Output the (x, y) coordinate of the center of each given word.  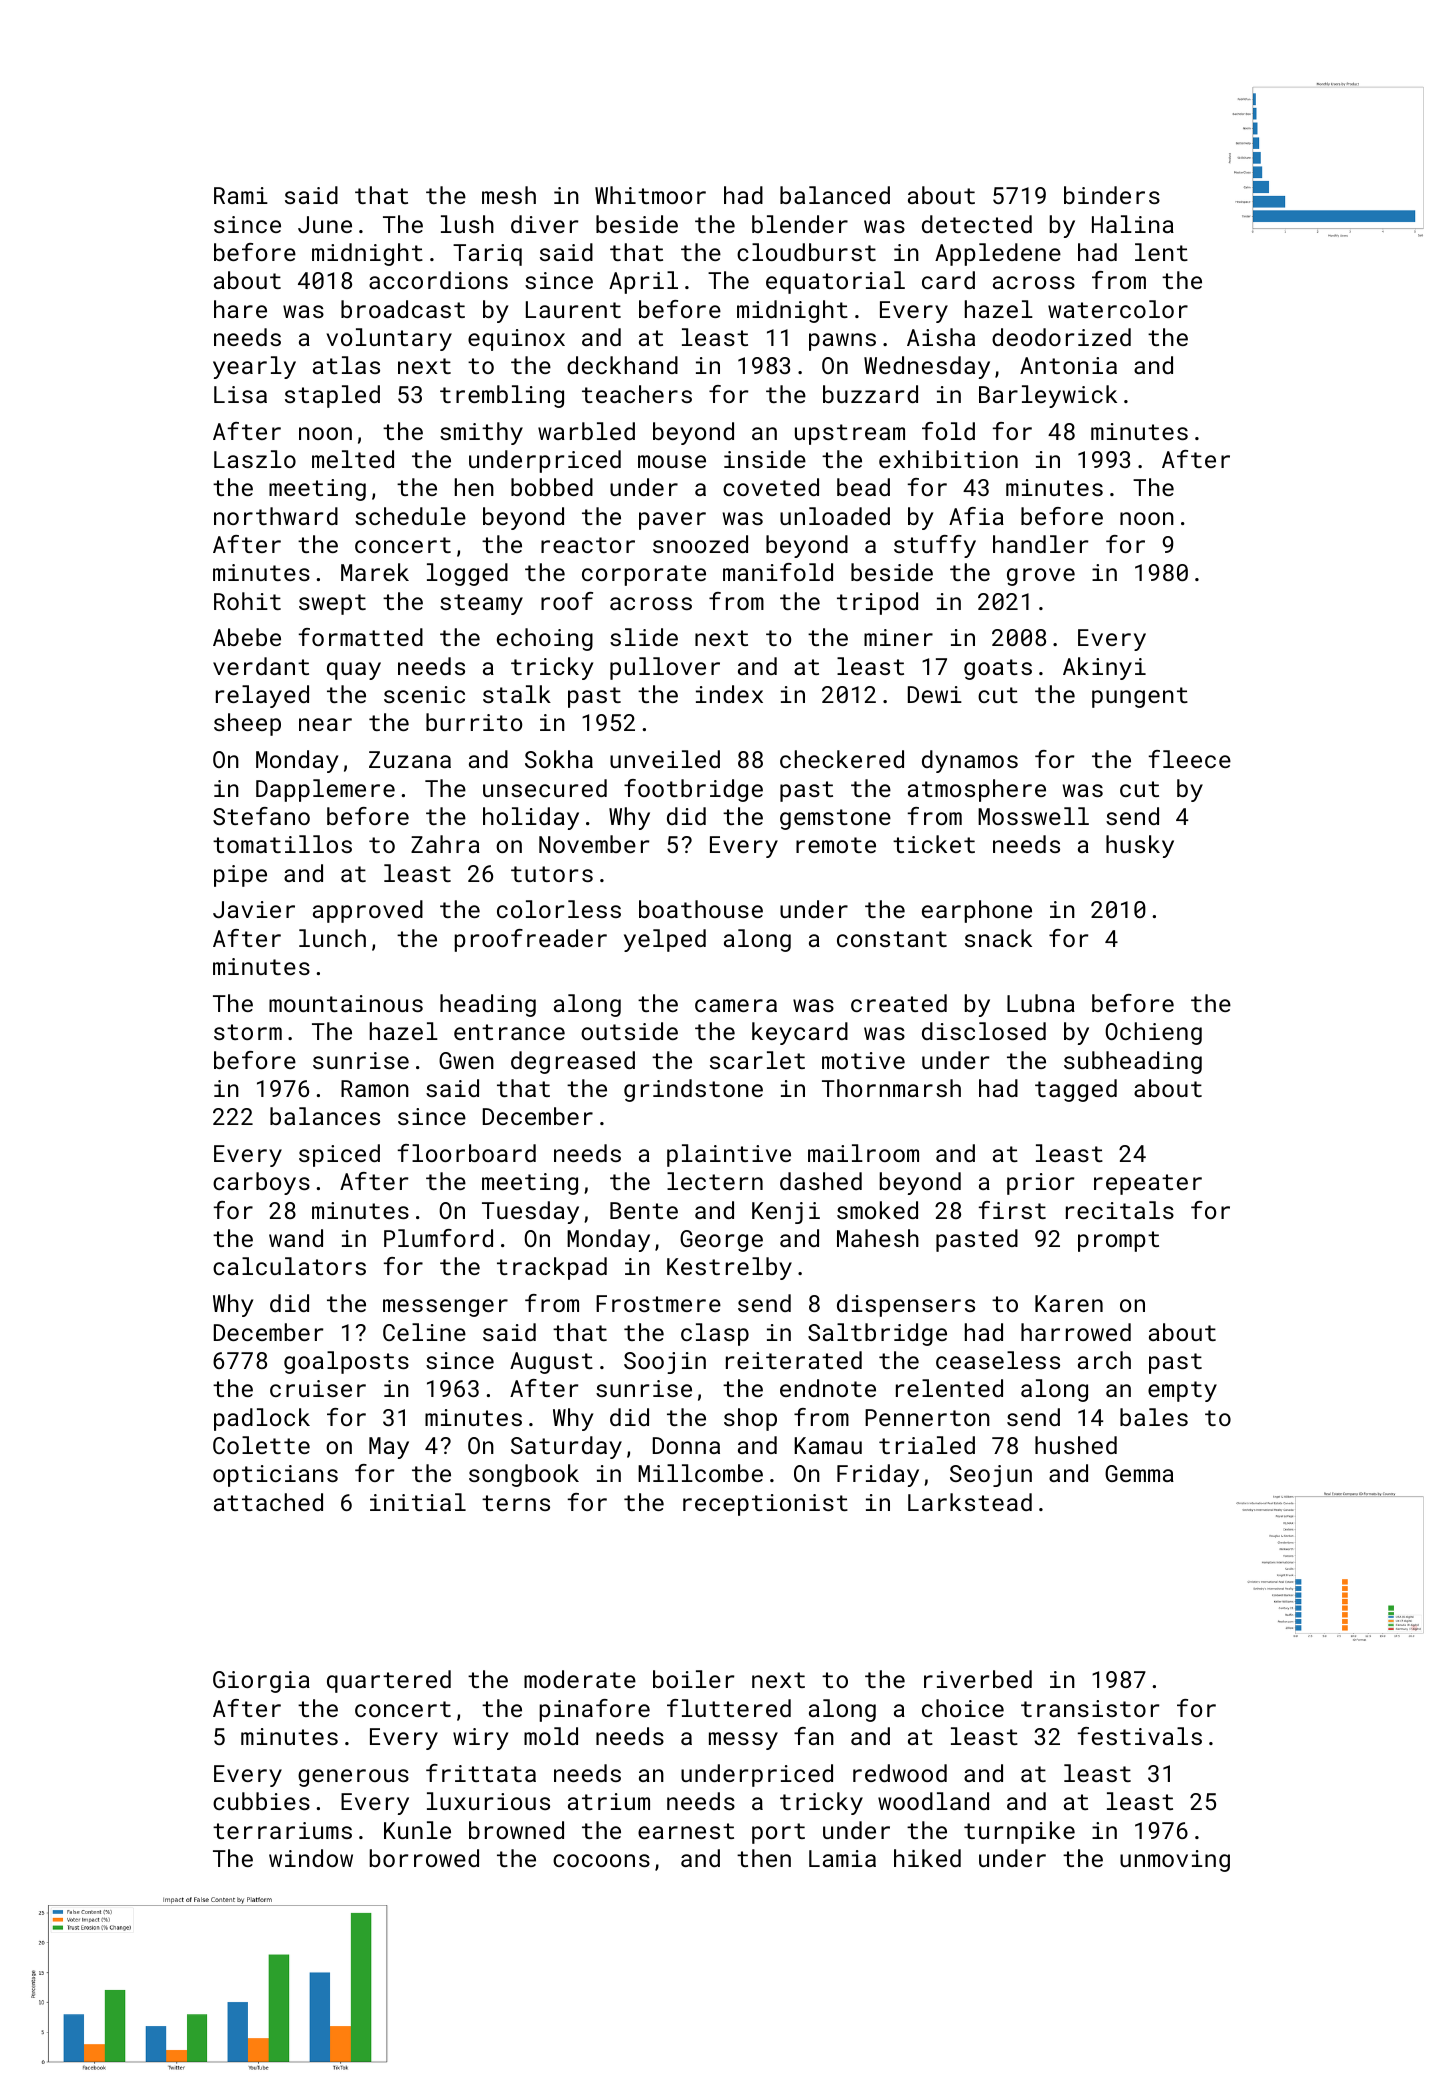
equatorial (835, 282)
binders (1112, 195)
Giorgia (261, 1682)
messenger (445, 1308)
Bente (644, 1210)
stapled (332, 396)
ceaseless (998, 1360)
